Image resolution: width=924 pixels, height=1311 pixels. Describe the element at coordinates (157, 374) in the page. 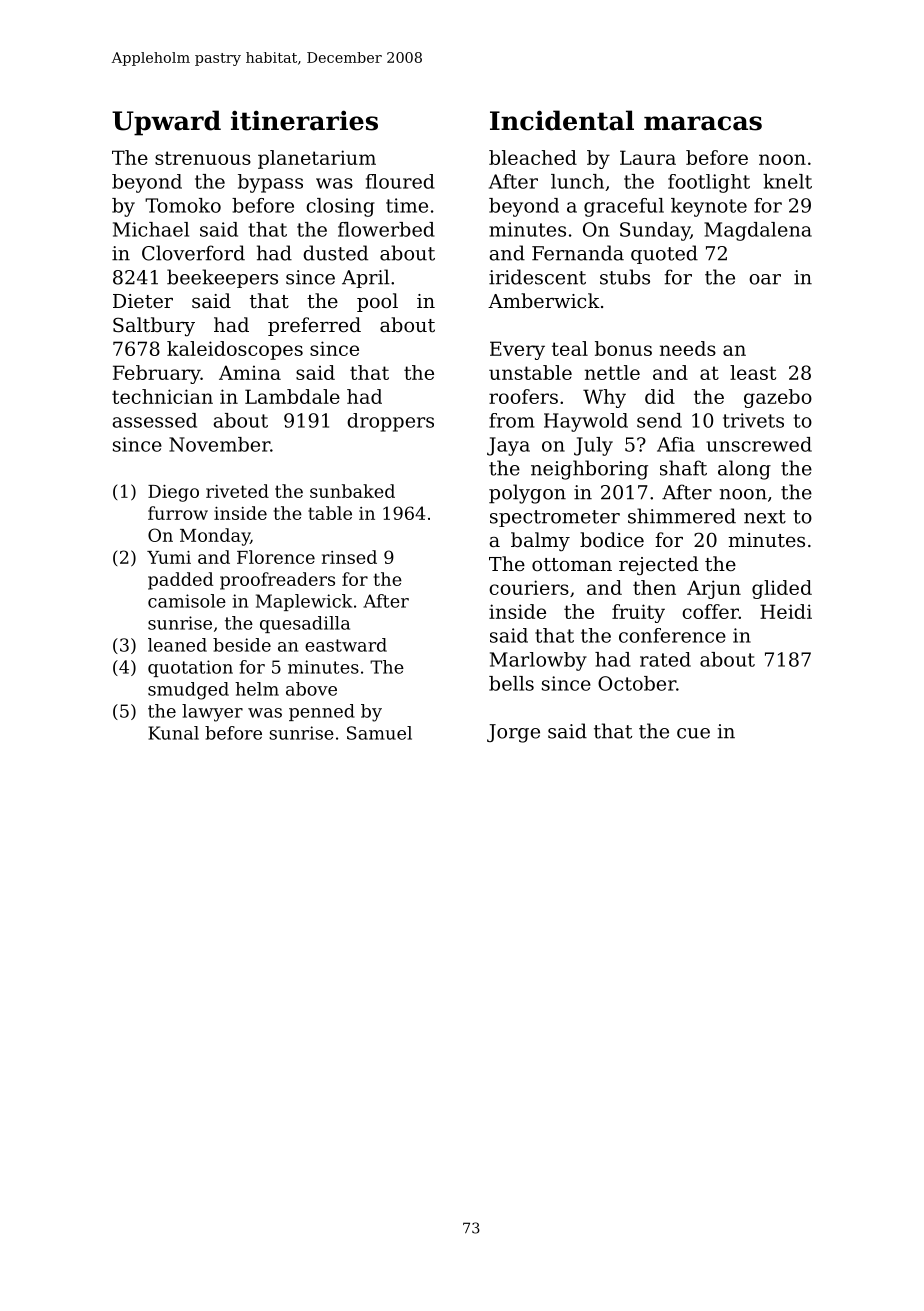

I see `February` at that location.
